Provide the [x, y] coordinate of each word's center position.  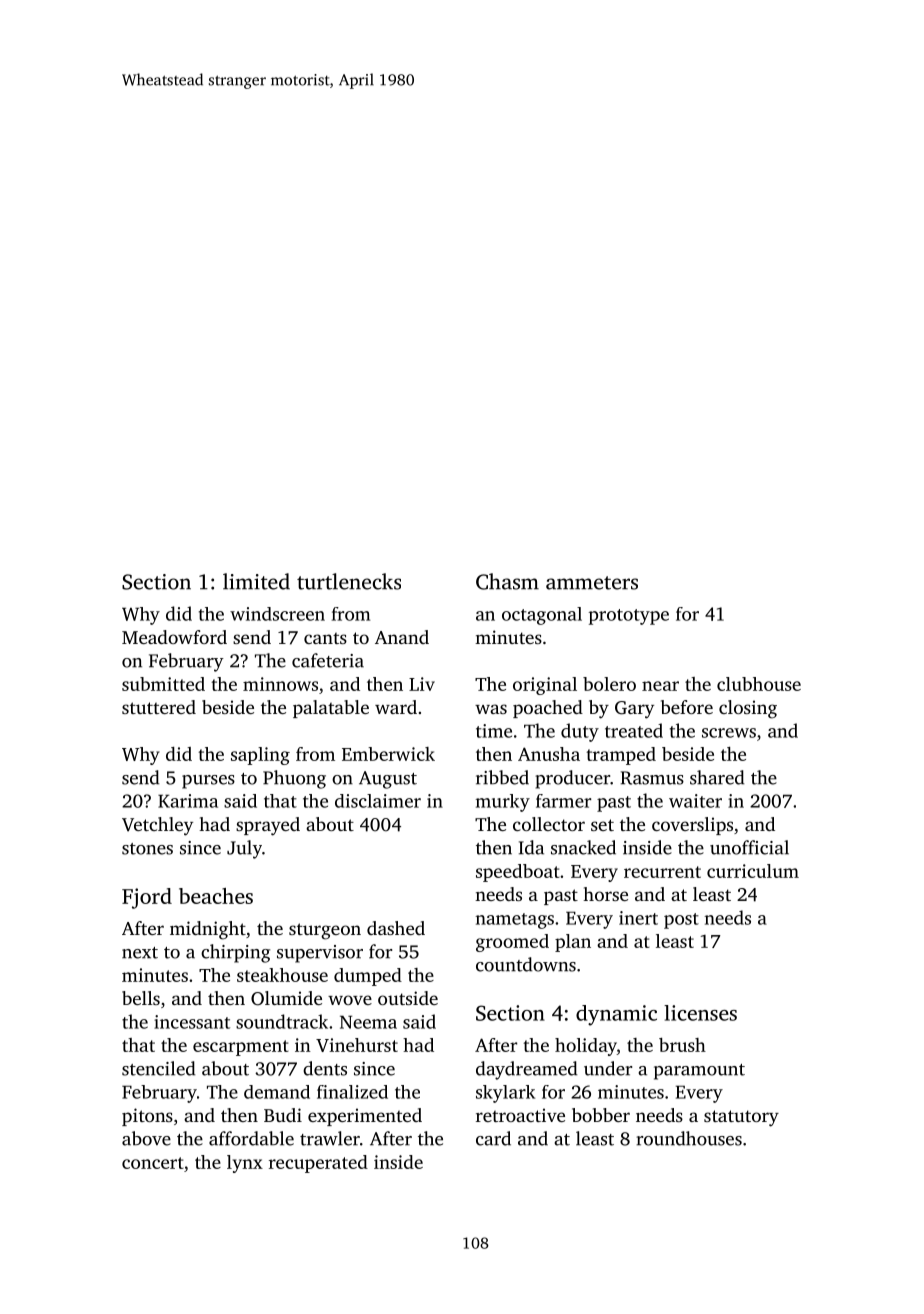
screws [729, 733]
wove [350, 1000]
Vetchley [157, 826]
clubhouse [759, 684]
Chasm [507, 581]
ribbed [502, 777]
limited [256, 581]
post [681, 921]
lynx [245, 1164]
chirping [235, 953]
